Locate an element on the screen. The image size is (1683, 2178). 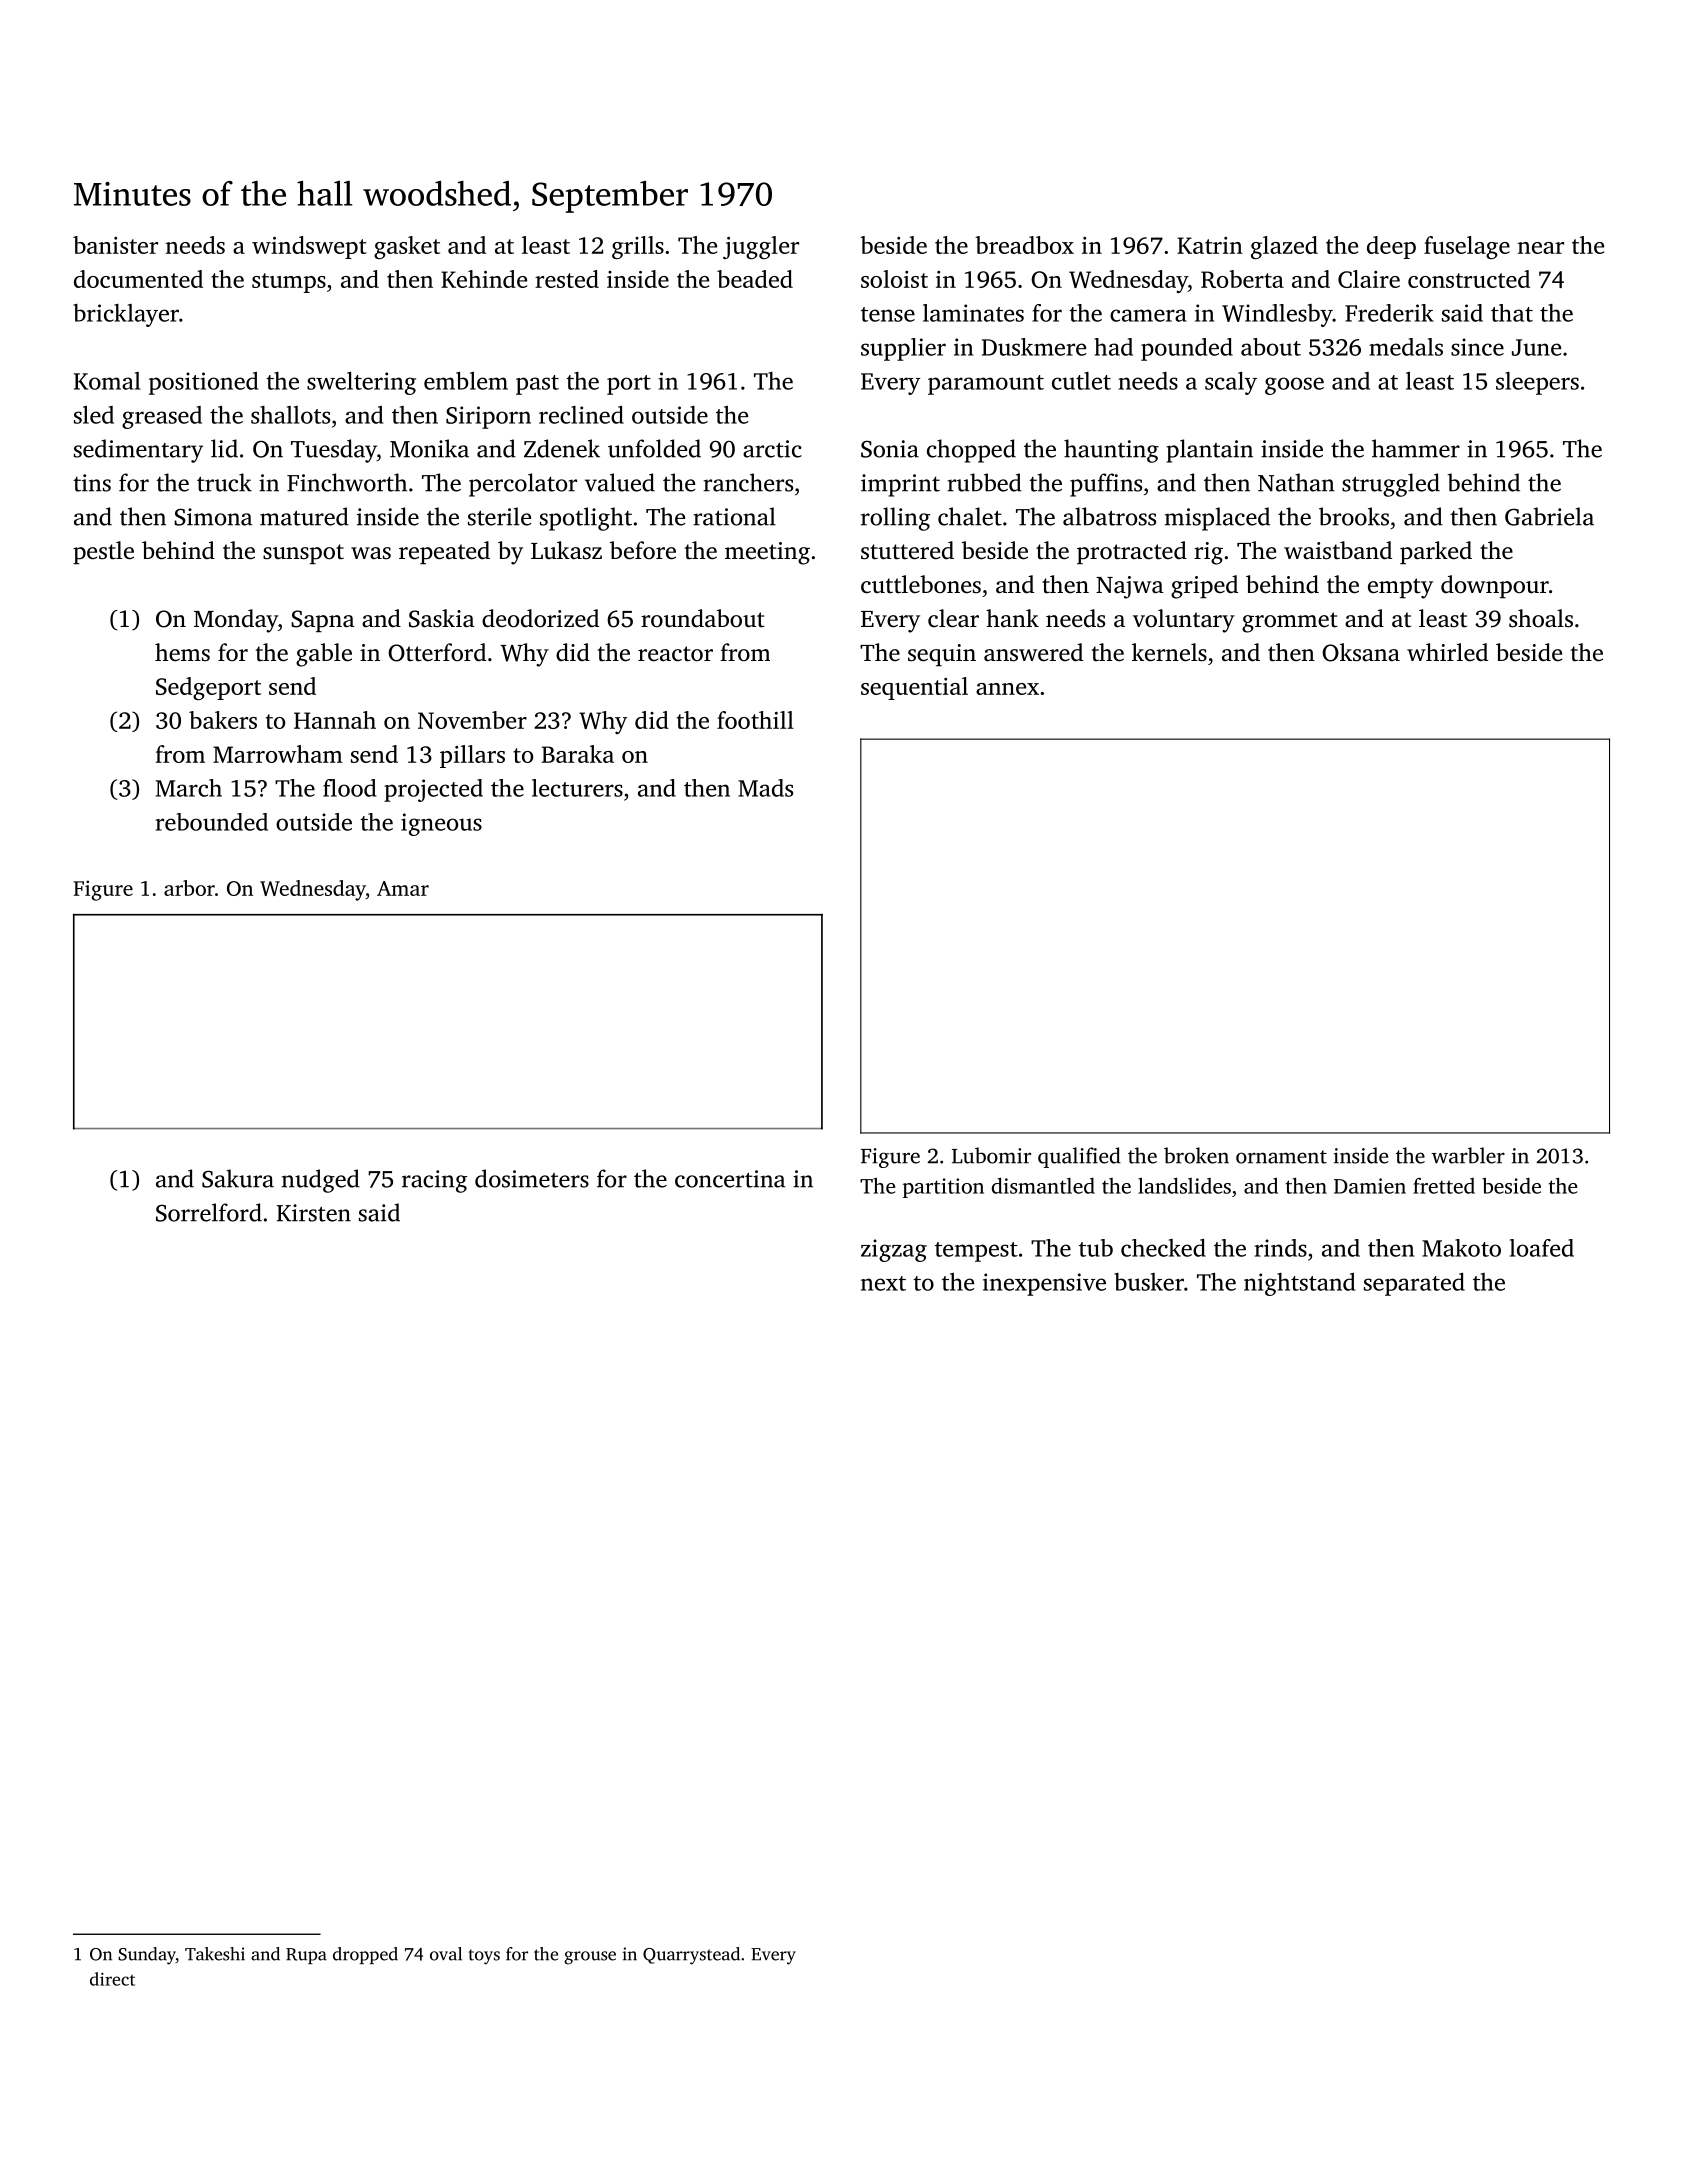
reactor is located at coordinates (675, 654).
